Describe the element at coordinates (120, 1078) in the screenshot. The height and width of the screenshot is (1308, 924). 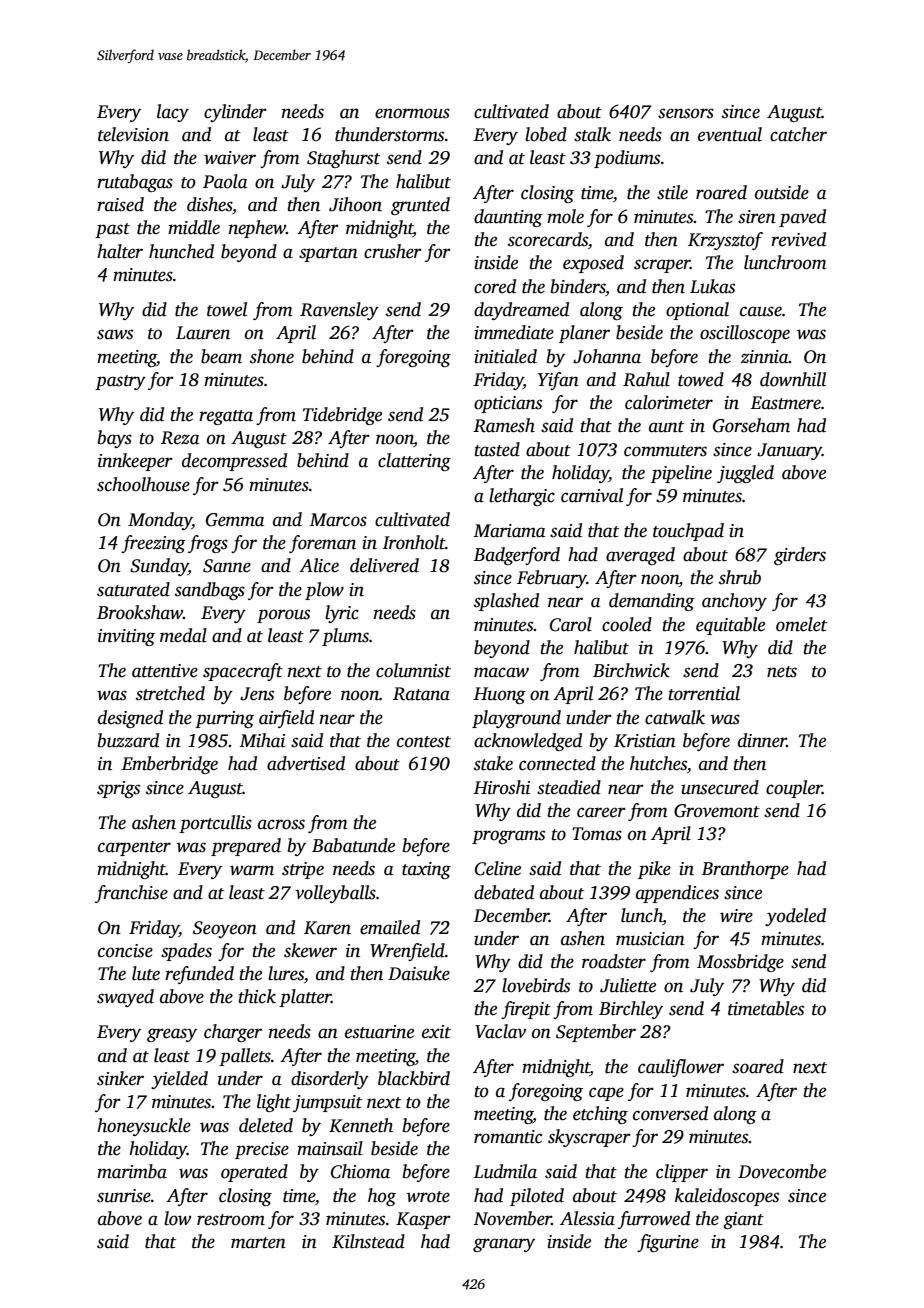
I see `sinker` at that location.
